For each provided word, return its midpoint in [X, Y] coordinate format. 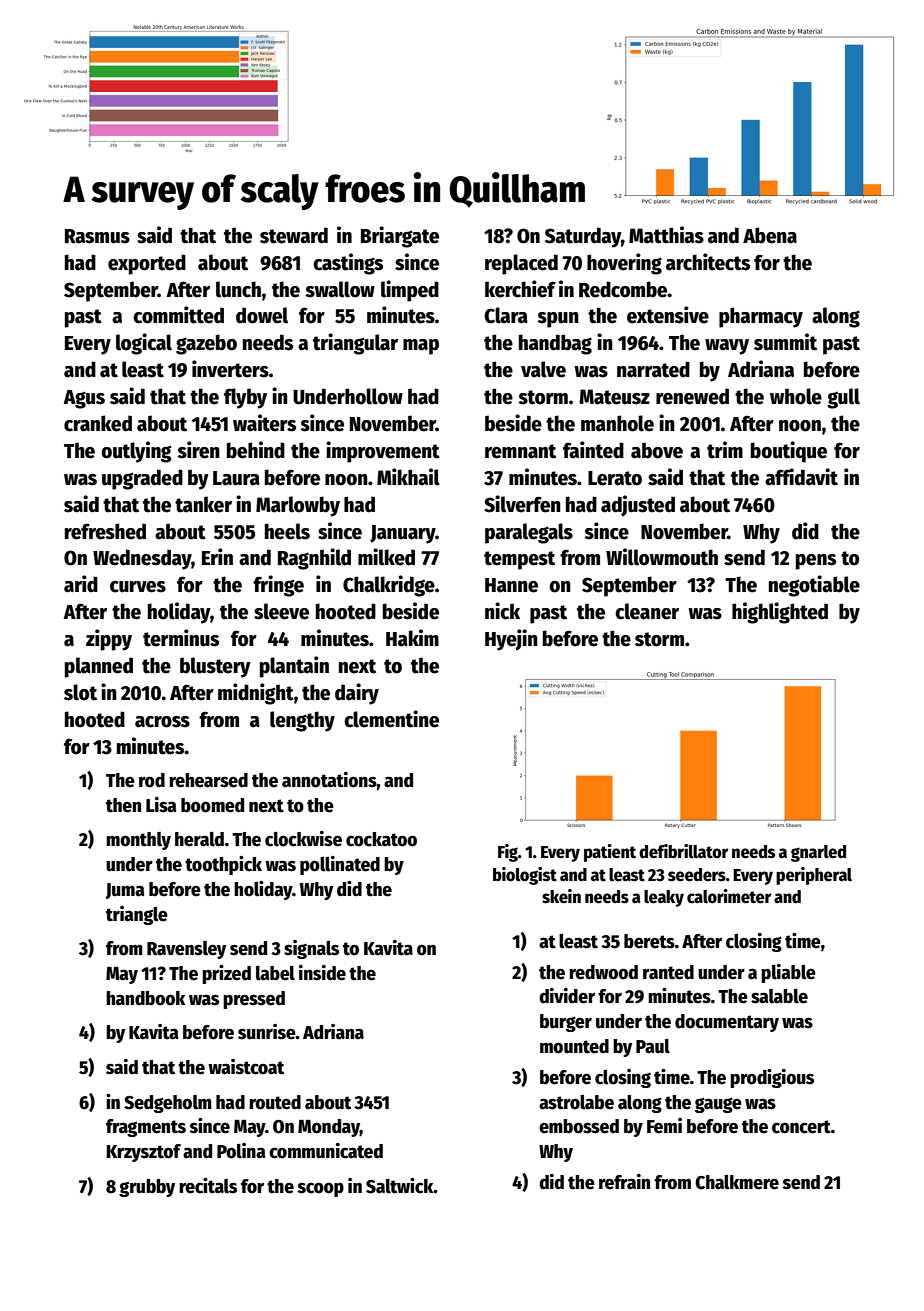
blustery [215, 667]
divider [567, 996]
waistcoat [246, 1067]
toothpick [223, 865]
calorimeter [729, 896]
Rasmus [97, 236]
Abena [770, 235]
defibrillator [683, 851]
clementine [391, 719]
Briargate [400, 237]
